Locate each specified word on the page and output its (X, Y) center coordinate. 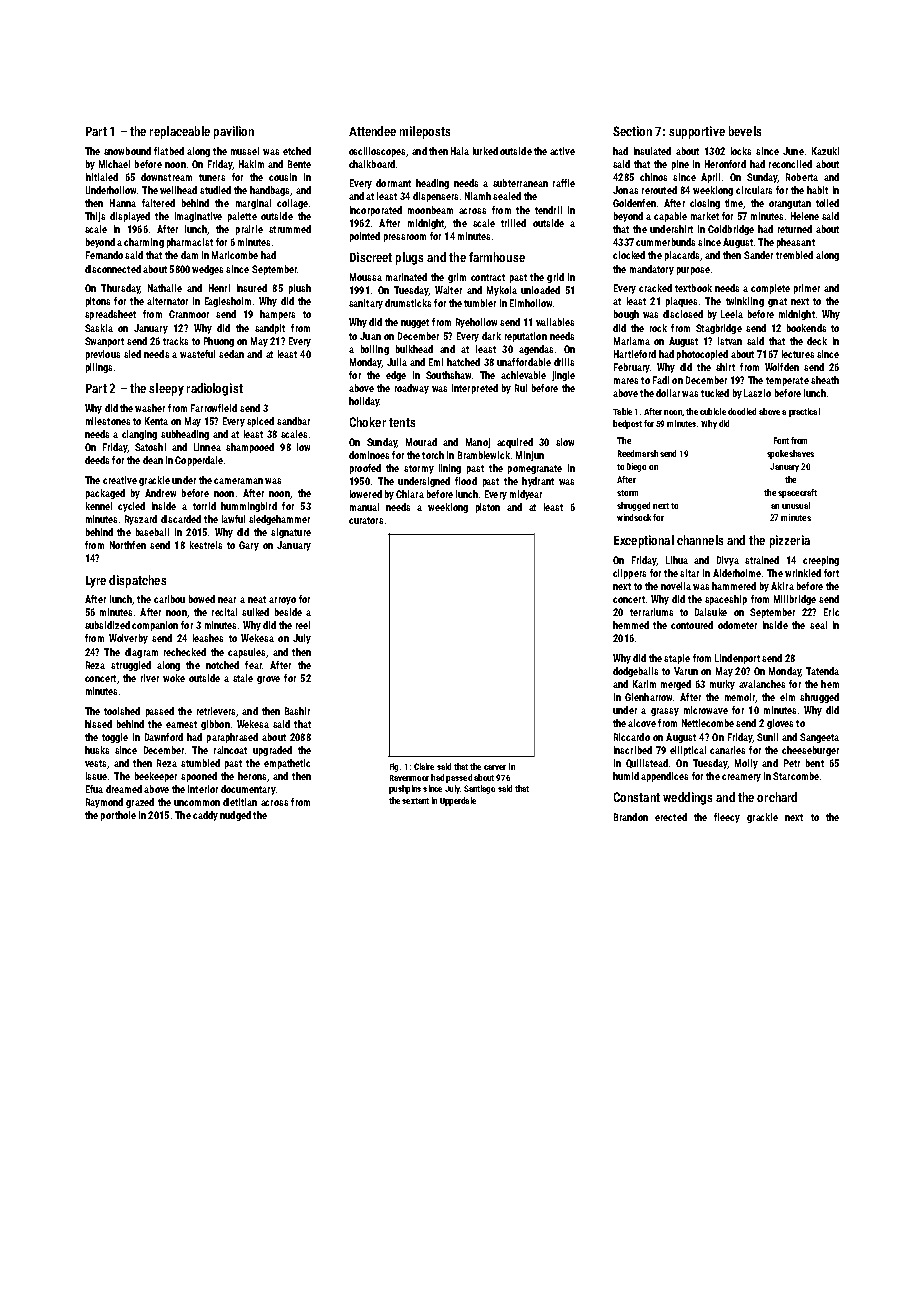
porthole (118, 816)
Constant (637, 797)
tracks (175, 341)
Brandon (631, 817)
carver (495, 767)
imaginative (198, 217)
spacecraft (797, 493)
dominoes (369, 455)
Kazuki (825, 151)
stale (243, 678)
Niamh (478, 196)
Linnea (207, 447)
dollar (668, 393)
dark (491, 336)
